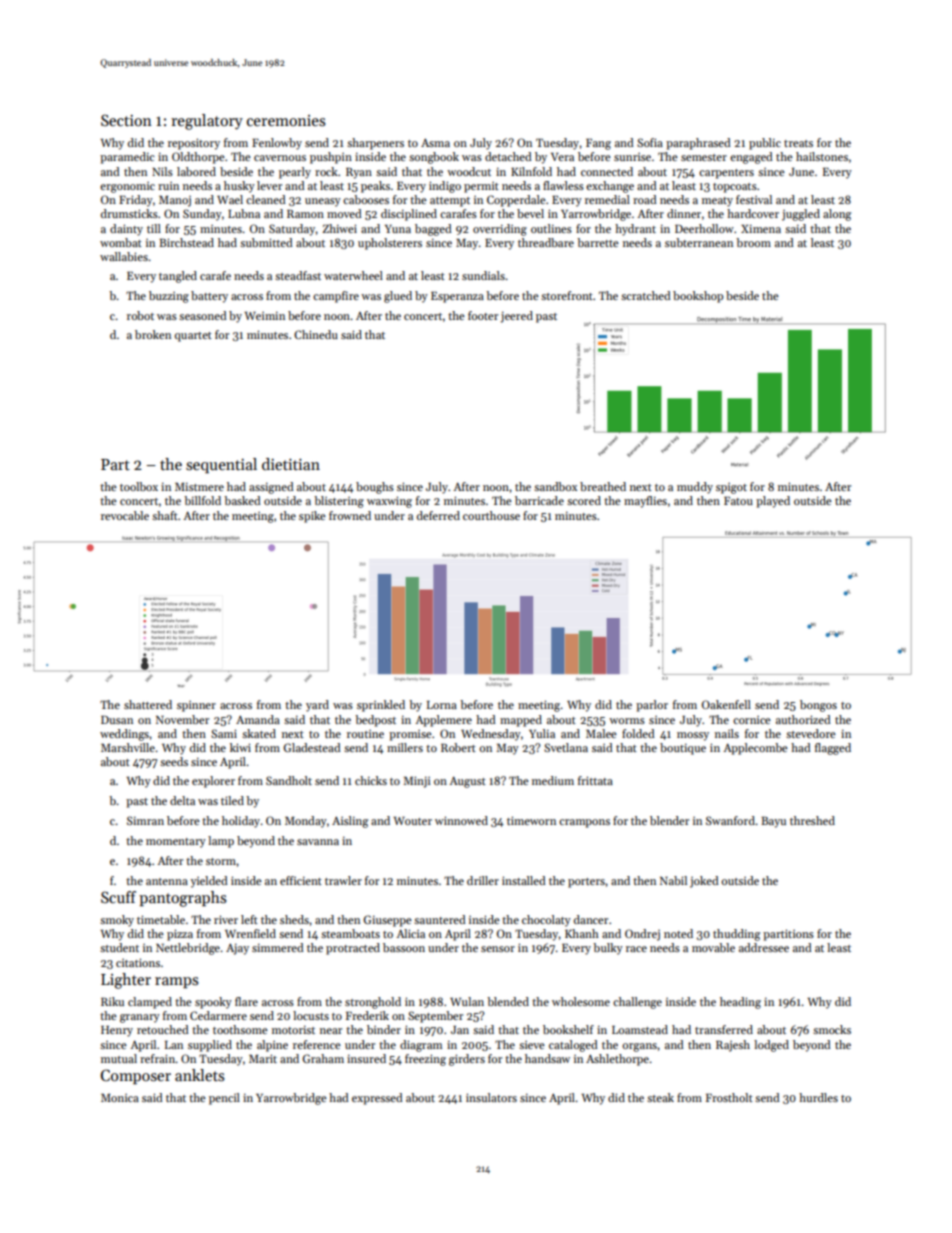  Describe the element at coordinates (221, 465) in the document. I see `sequential` at that location.
